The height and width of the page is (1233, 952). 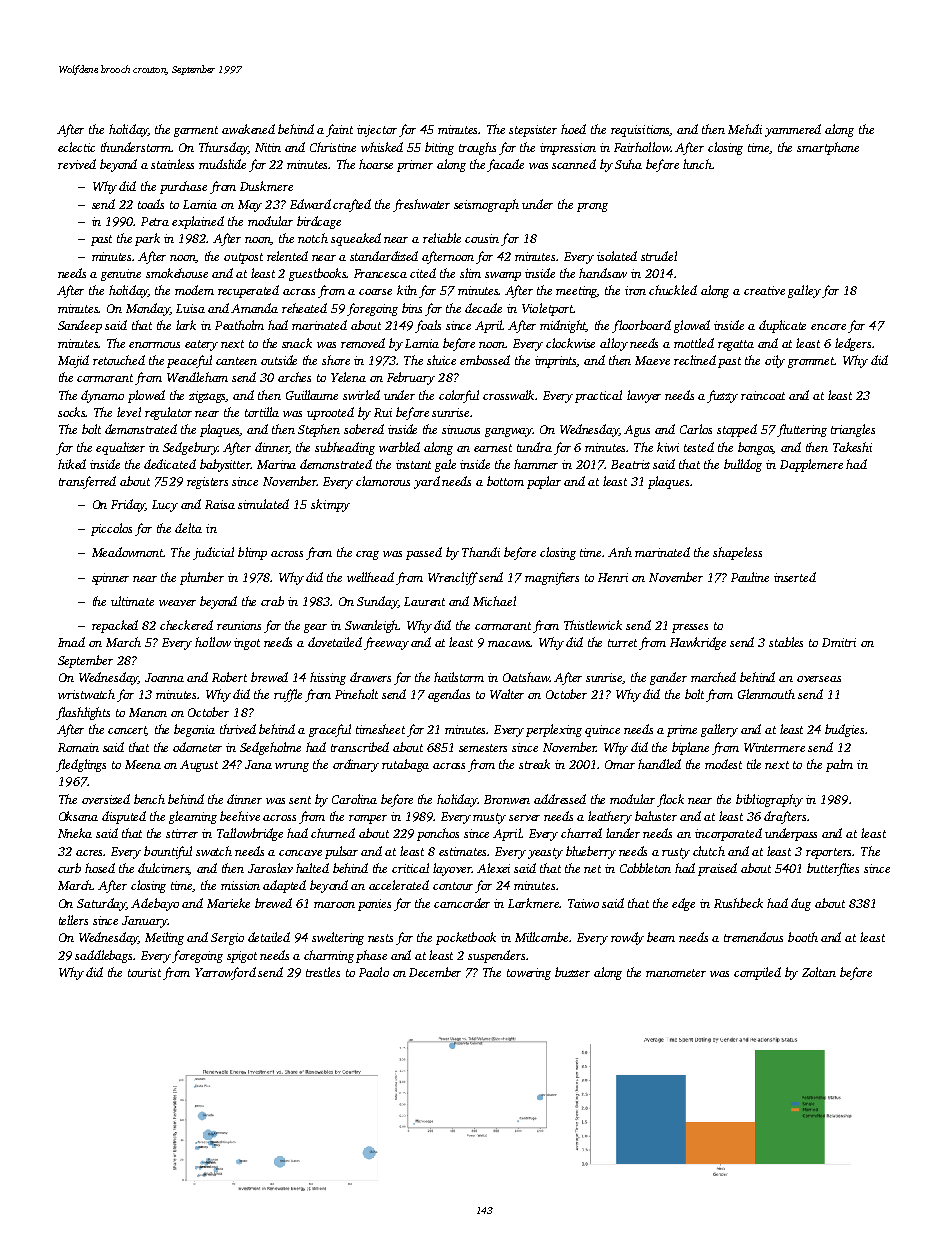 What do you see at coordinates (119, 360) in the page?
I see `retouched` at bounding box center [119, 360].
